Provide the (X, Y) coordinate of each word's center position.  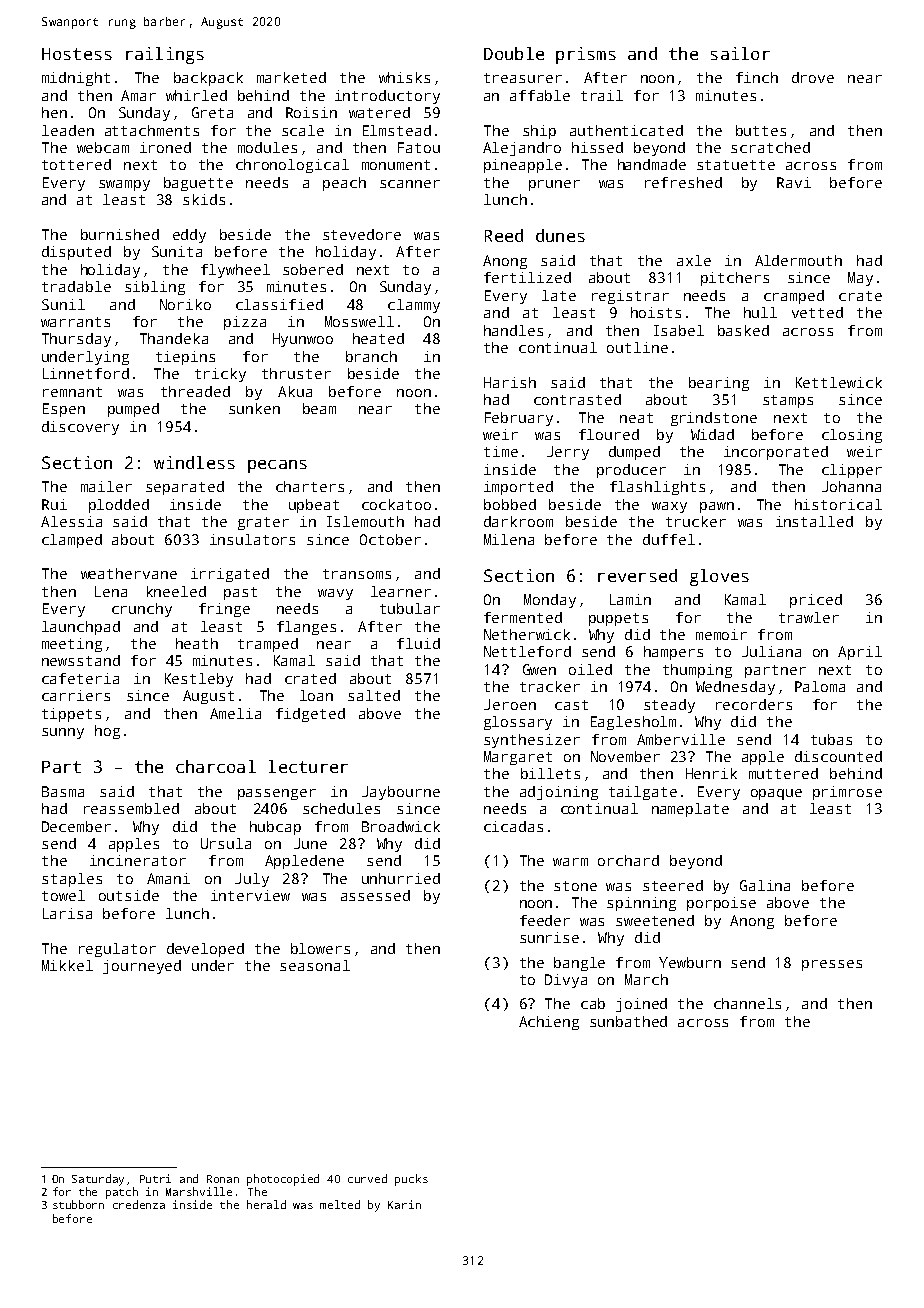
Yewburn (690, 962)
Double (514, 53)
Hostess (77, 54)
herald (266, 1204)
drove (813, 77)
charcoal (216, 766)
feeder (545, 920)
